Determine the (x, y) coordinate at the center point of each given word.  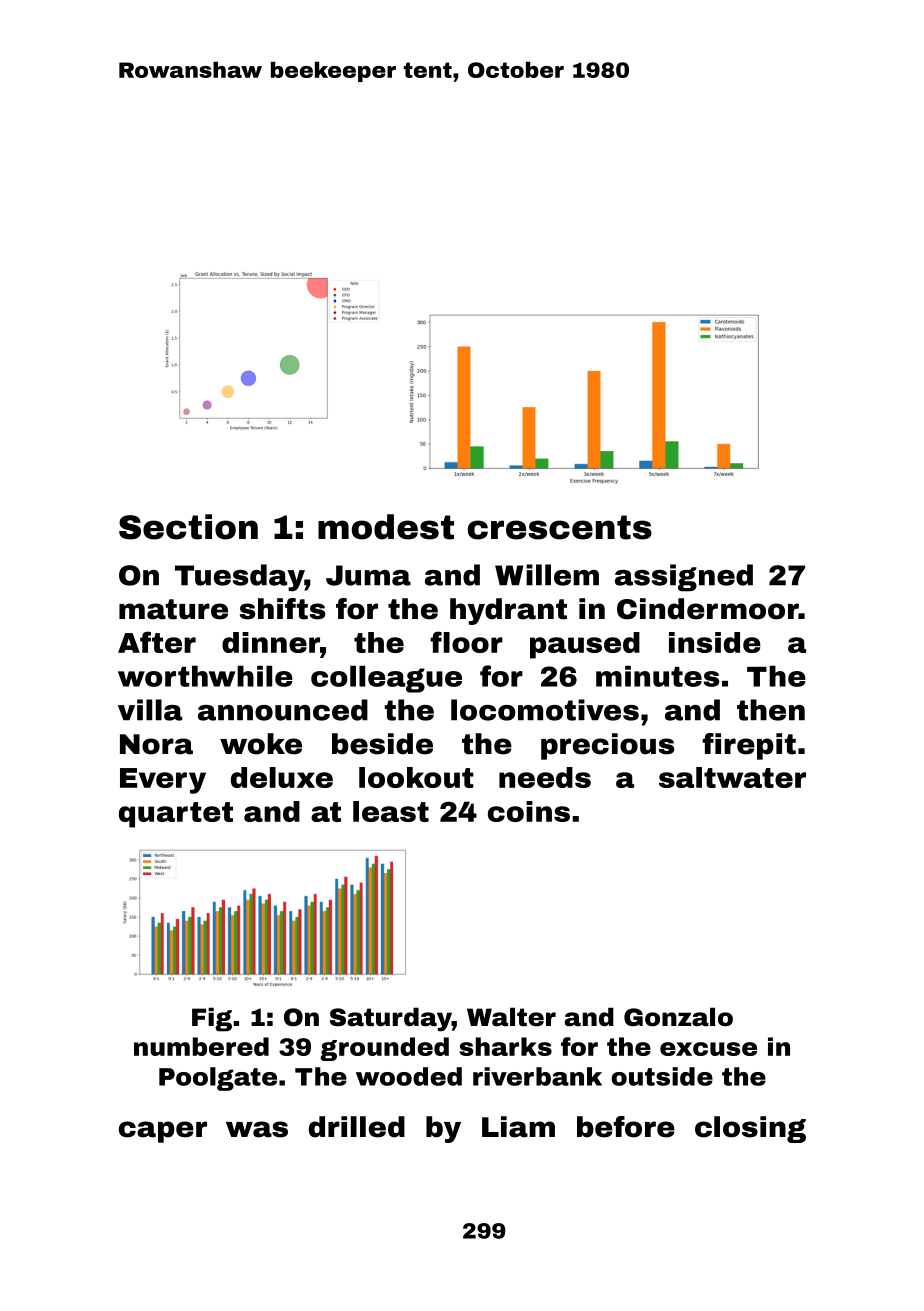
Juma (368, 575)
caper (163, 1132)
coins (529, 811)
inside (715, 642)
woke (261, 744)
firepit (749, 746)
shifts (282, 609)
